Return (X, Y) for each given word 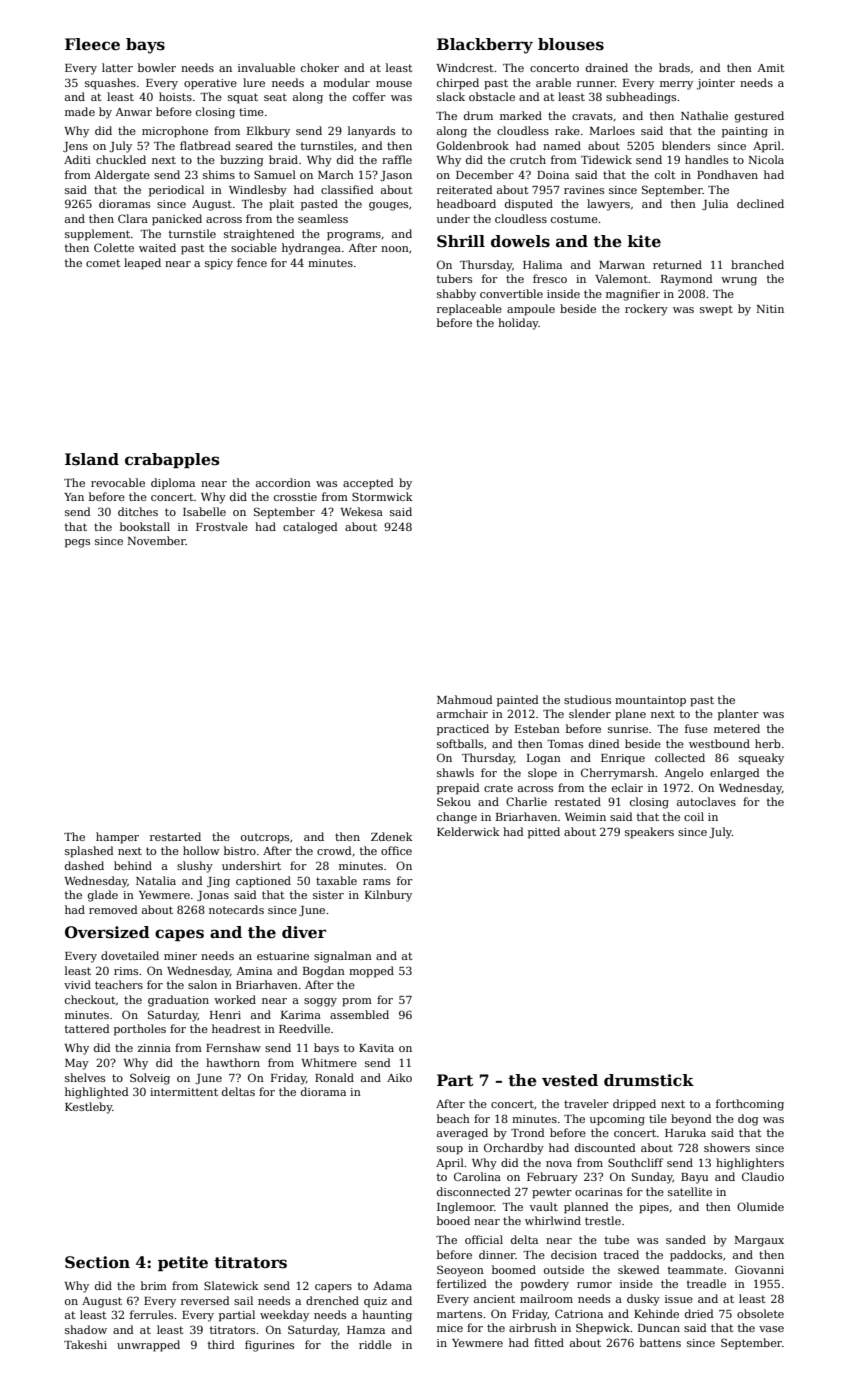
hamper (117, 838)
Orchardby (514, 1149)
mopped (371, 972)
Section (97, 1262)
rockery (646, 310)
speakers (649, 833)
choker (320, 67)
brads (674, 67)
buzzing (242, 161)
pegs (77, 543)
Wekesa (361, 511)
